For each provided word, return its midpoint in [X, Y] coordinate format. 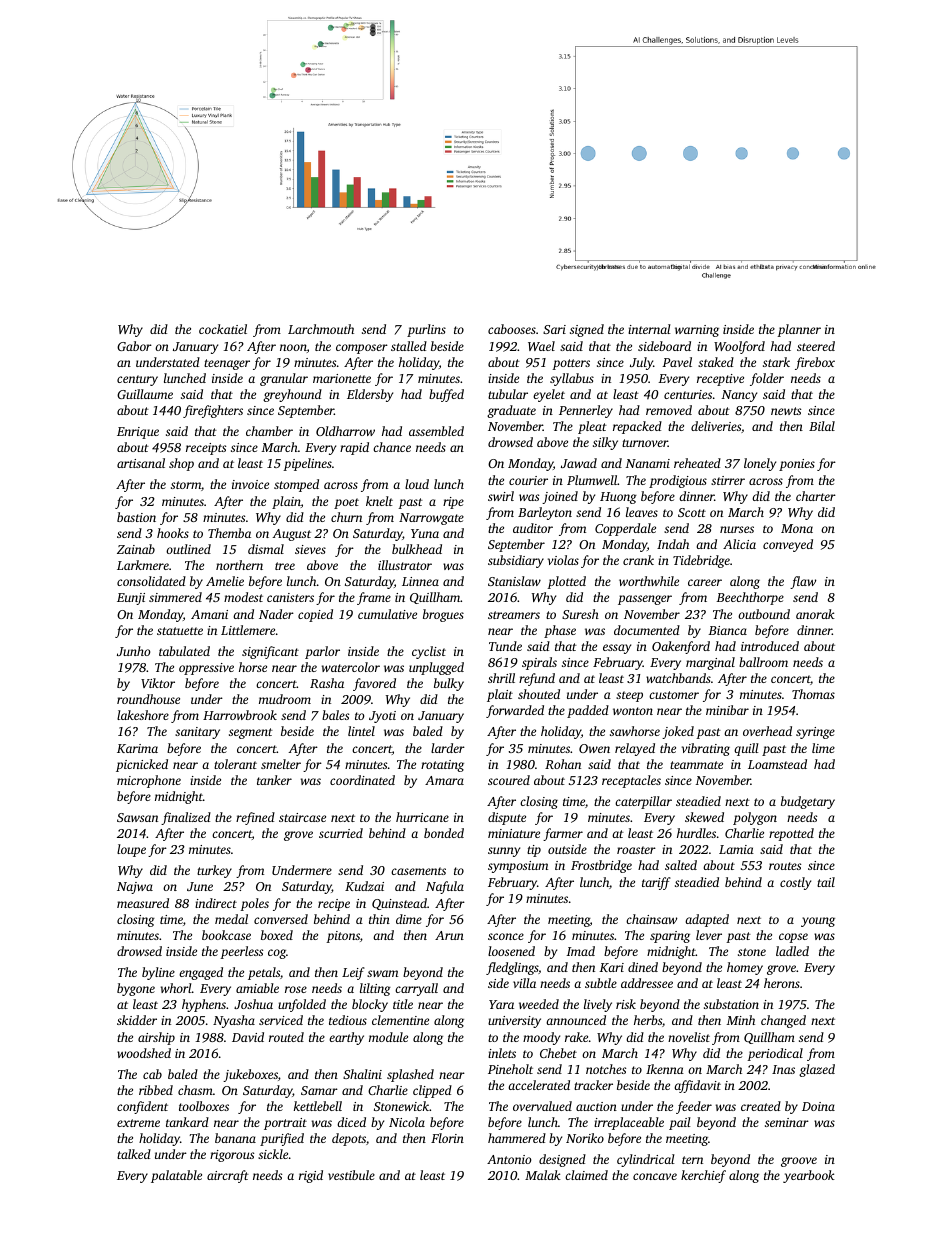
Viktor [158, 683]
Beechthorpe [750, 598]
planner [799, 330]
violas [563, 560]
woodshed [144, 1053]
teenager [227, 364]
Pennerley [586, 411]
